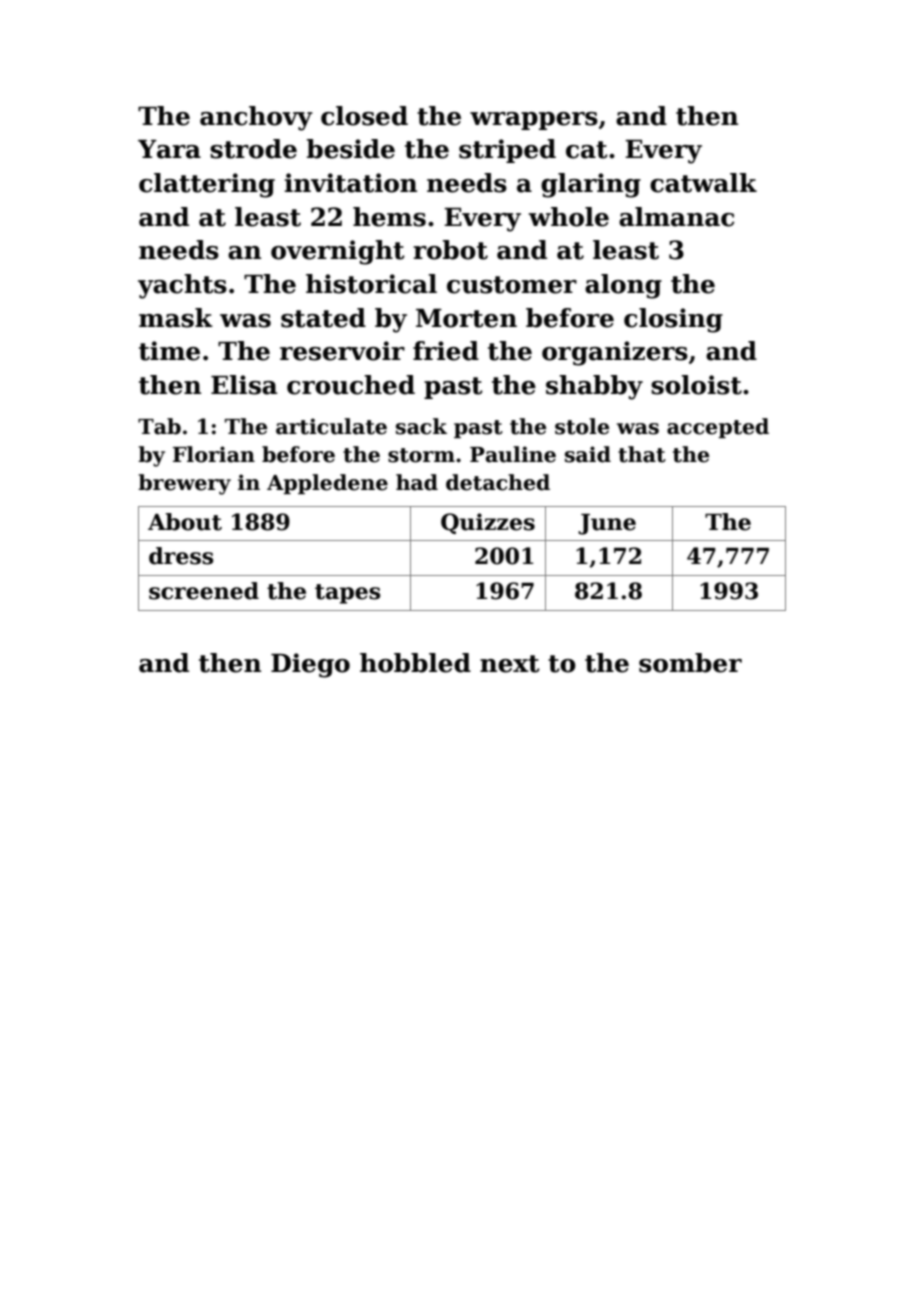 This screenshot has height=1311, width=924. What do you see at coordinates (498, 482) in the screenshot?
I see `detached` at bounding box center [498, 482].
